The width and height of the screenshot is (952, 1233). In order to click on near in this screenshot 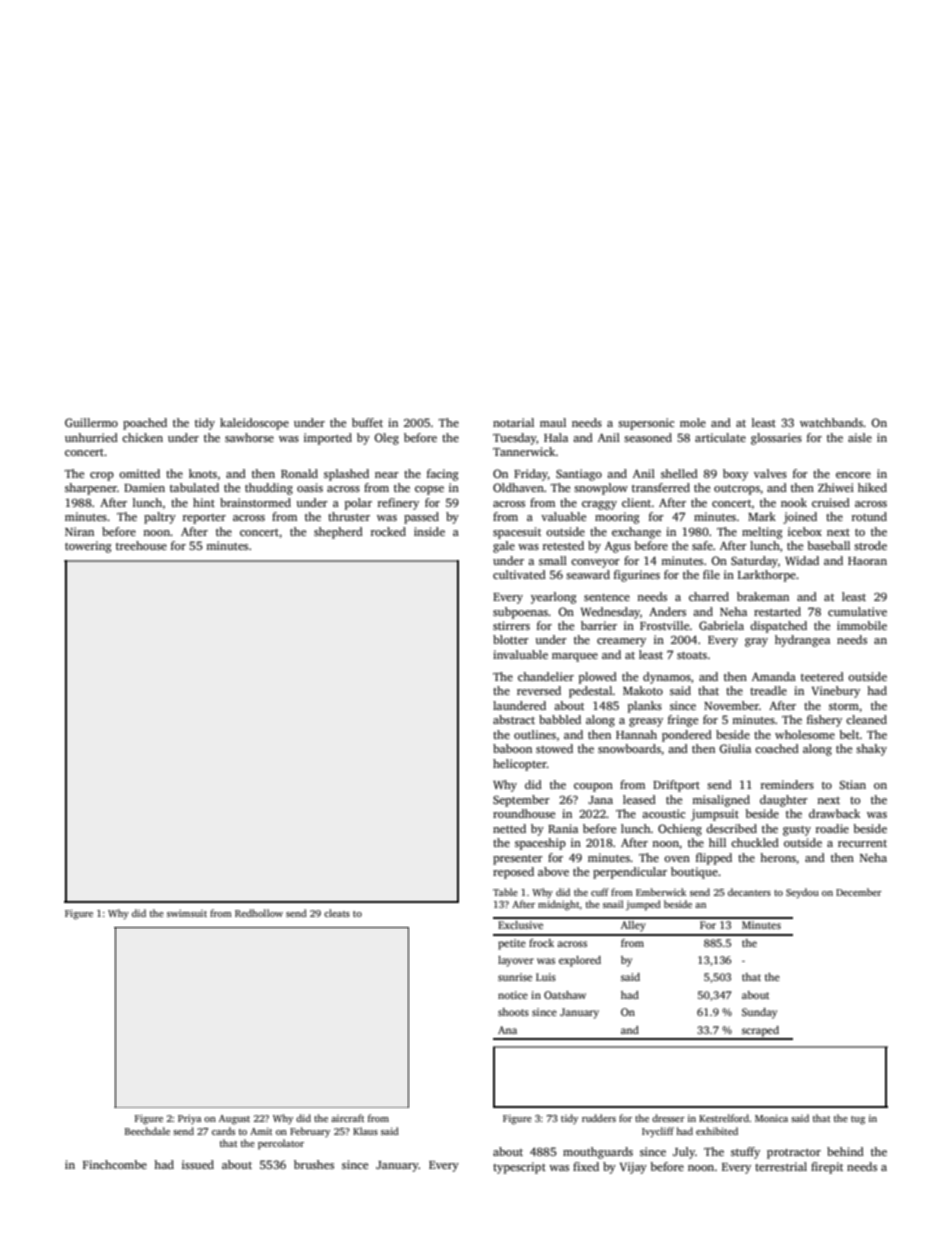, I will do `click(387, 475)`.
